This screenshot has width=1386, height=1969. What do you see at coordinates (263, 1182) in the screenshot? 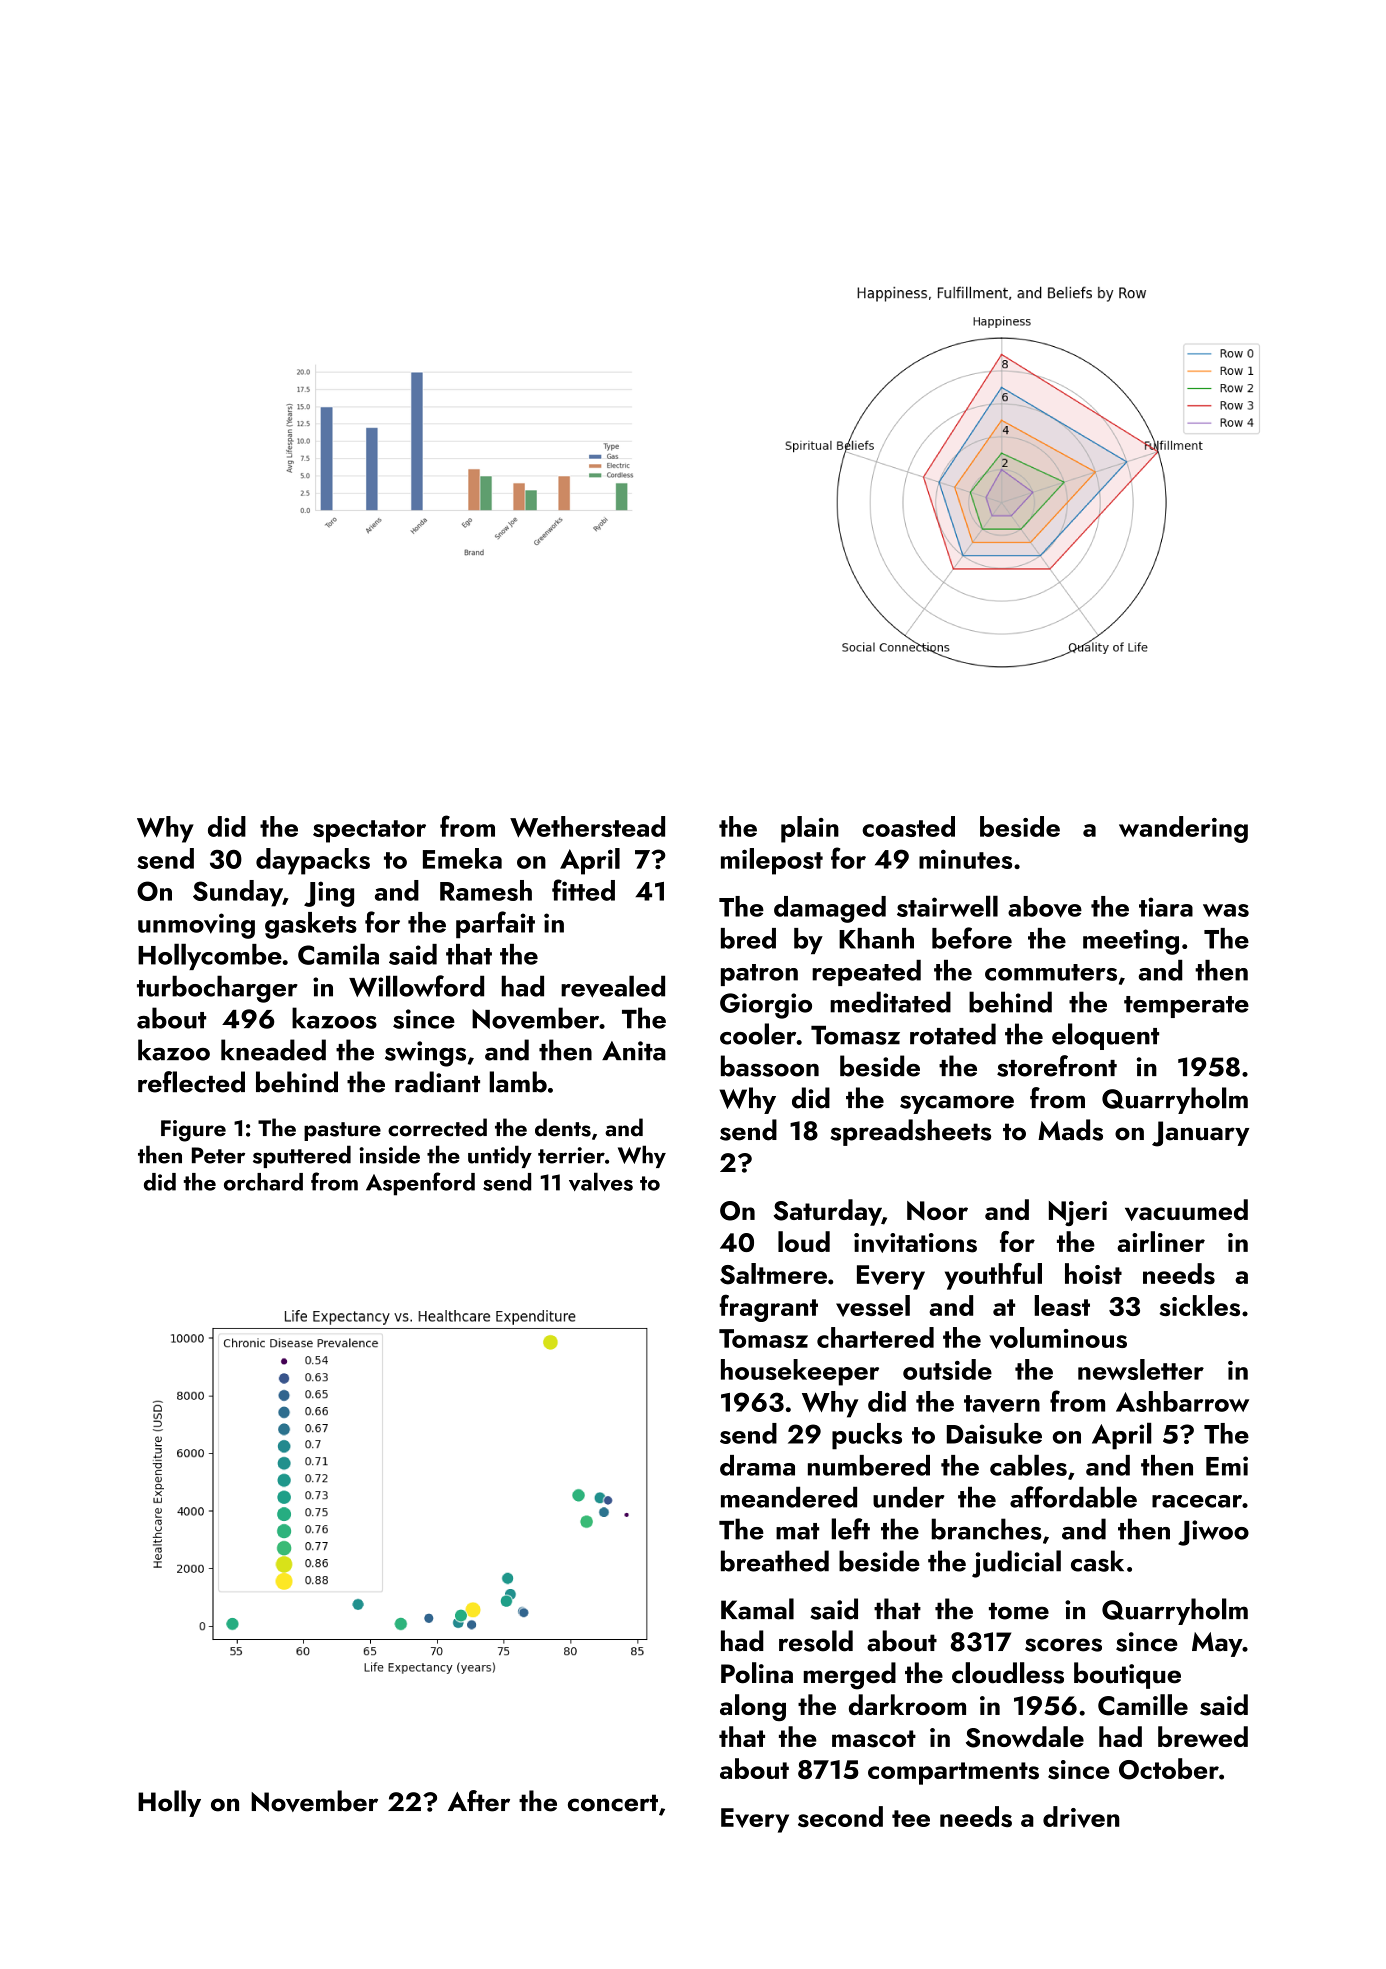
I see `orchard` at bounding box center [263, 1182].
